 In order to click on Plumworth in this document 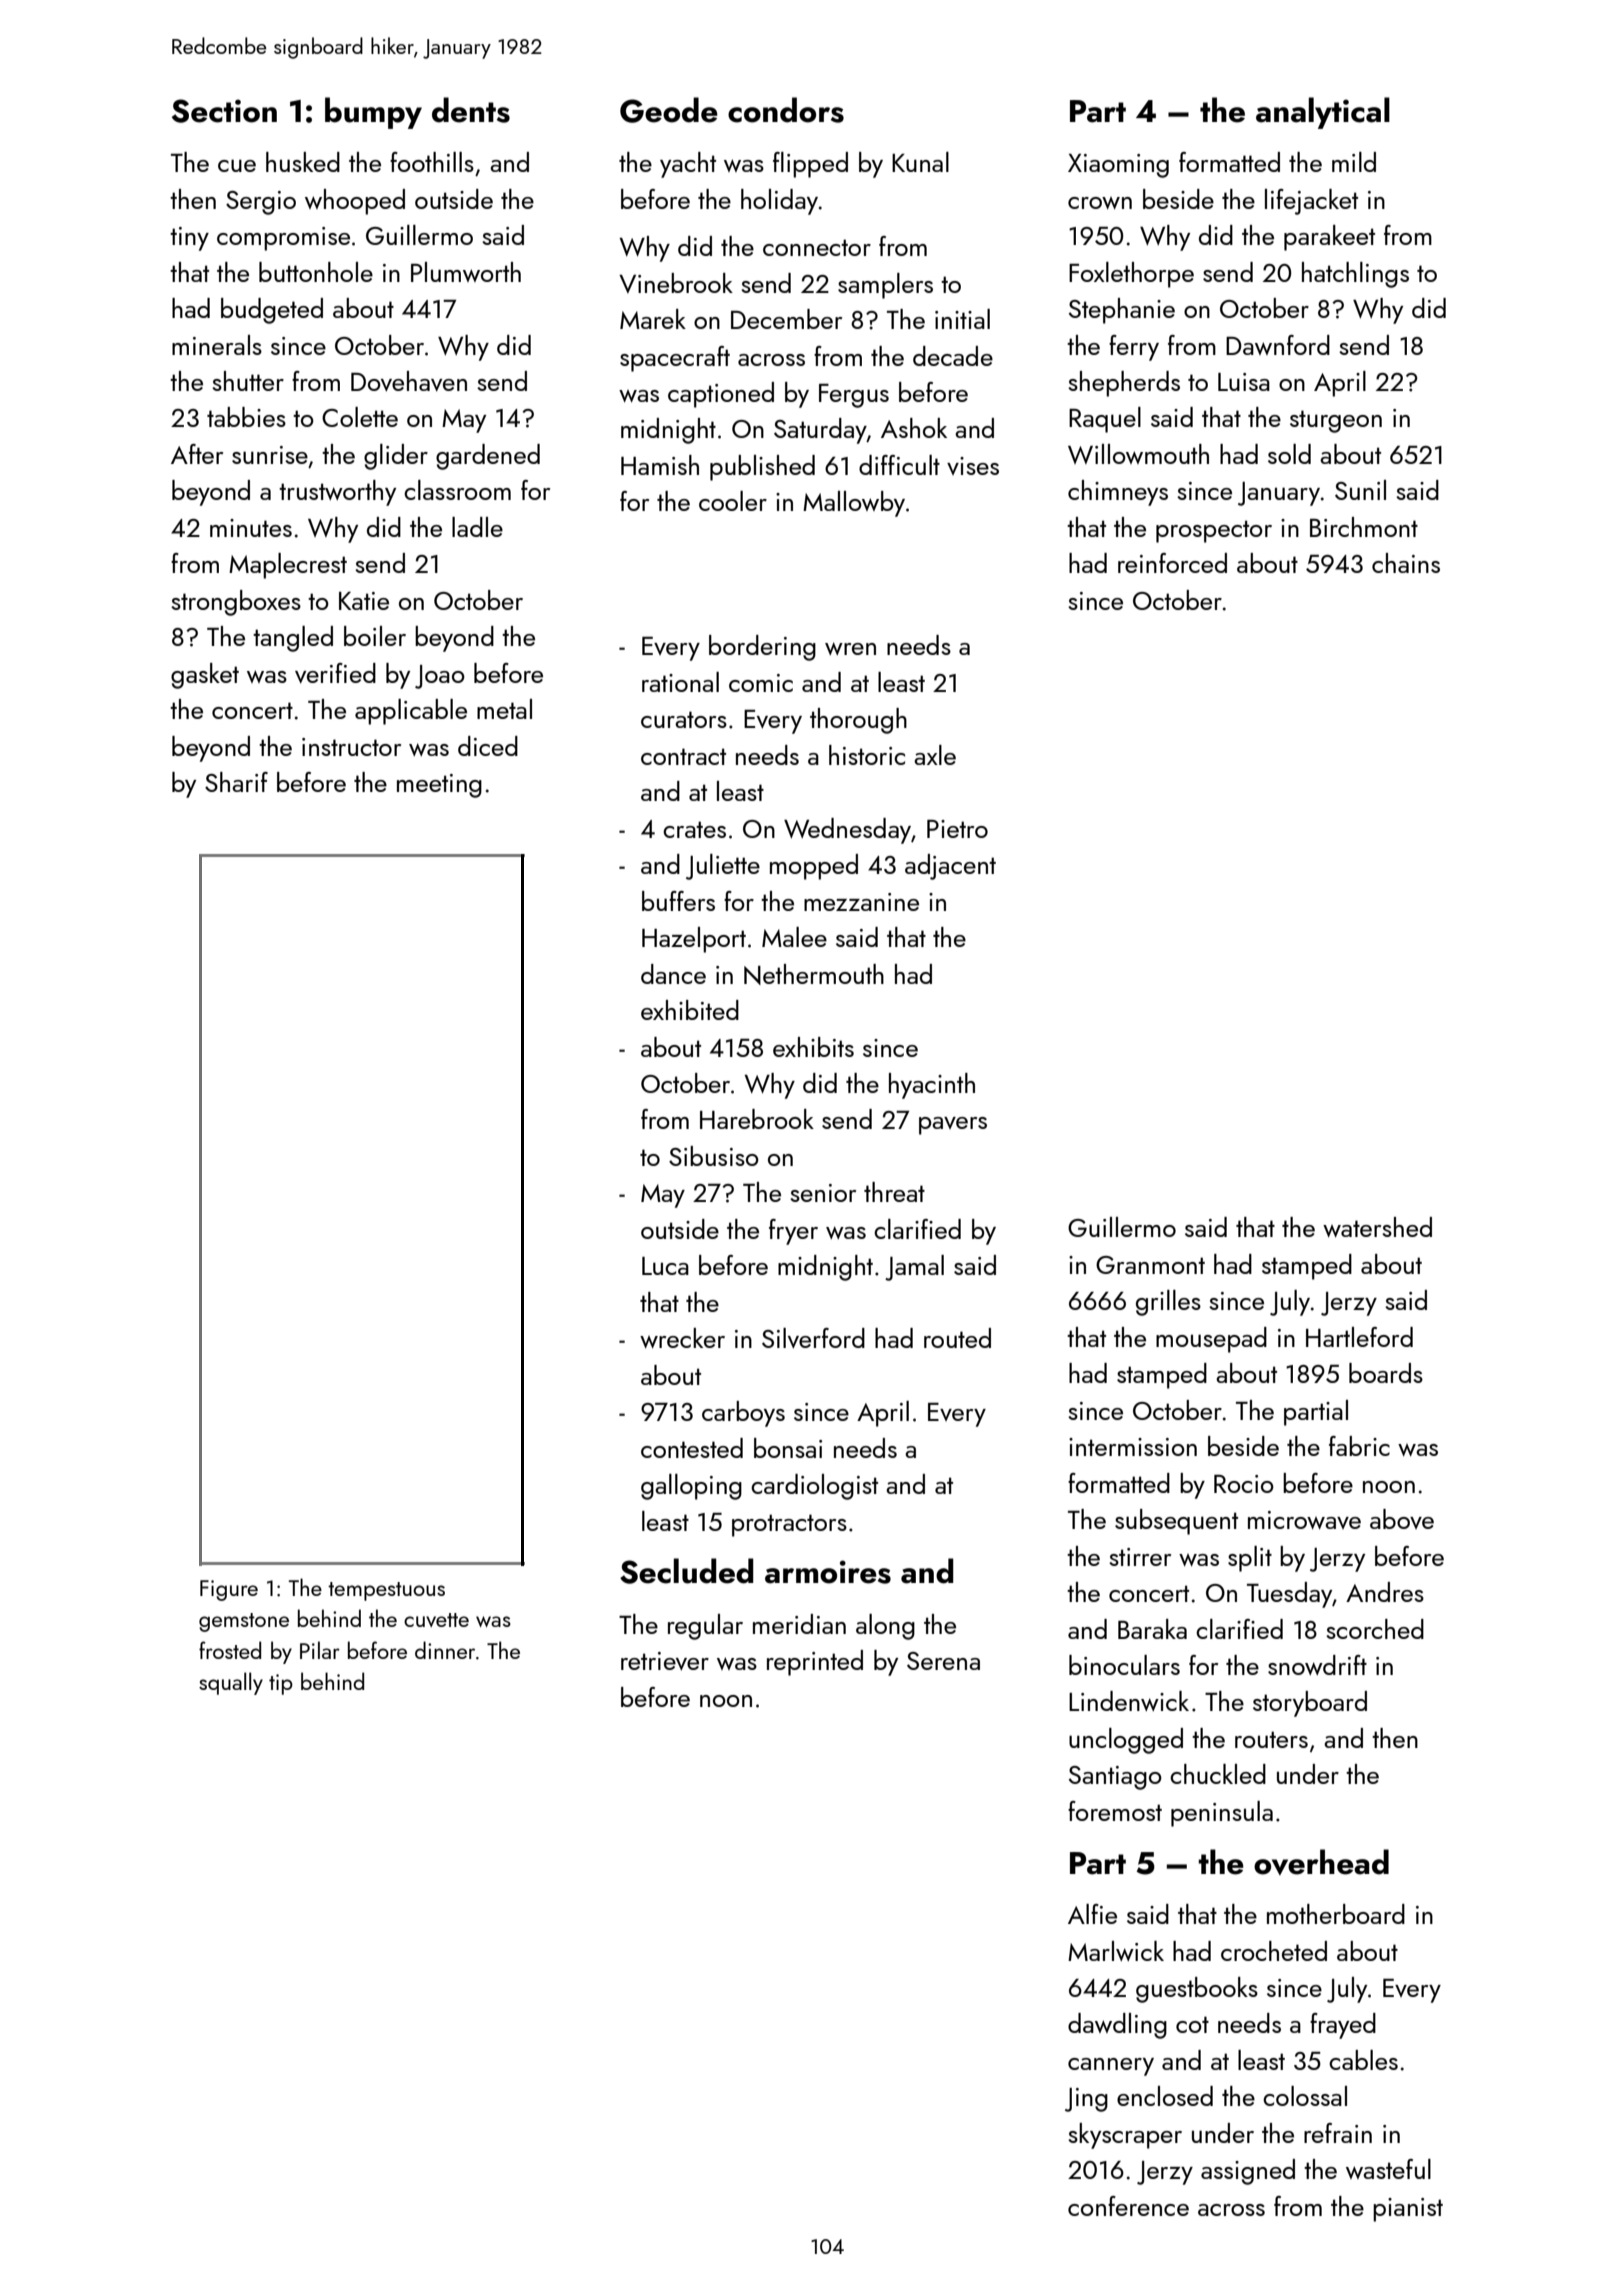, I will do `click(466, 272)`.
